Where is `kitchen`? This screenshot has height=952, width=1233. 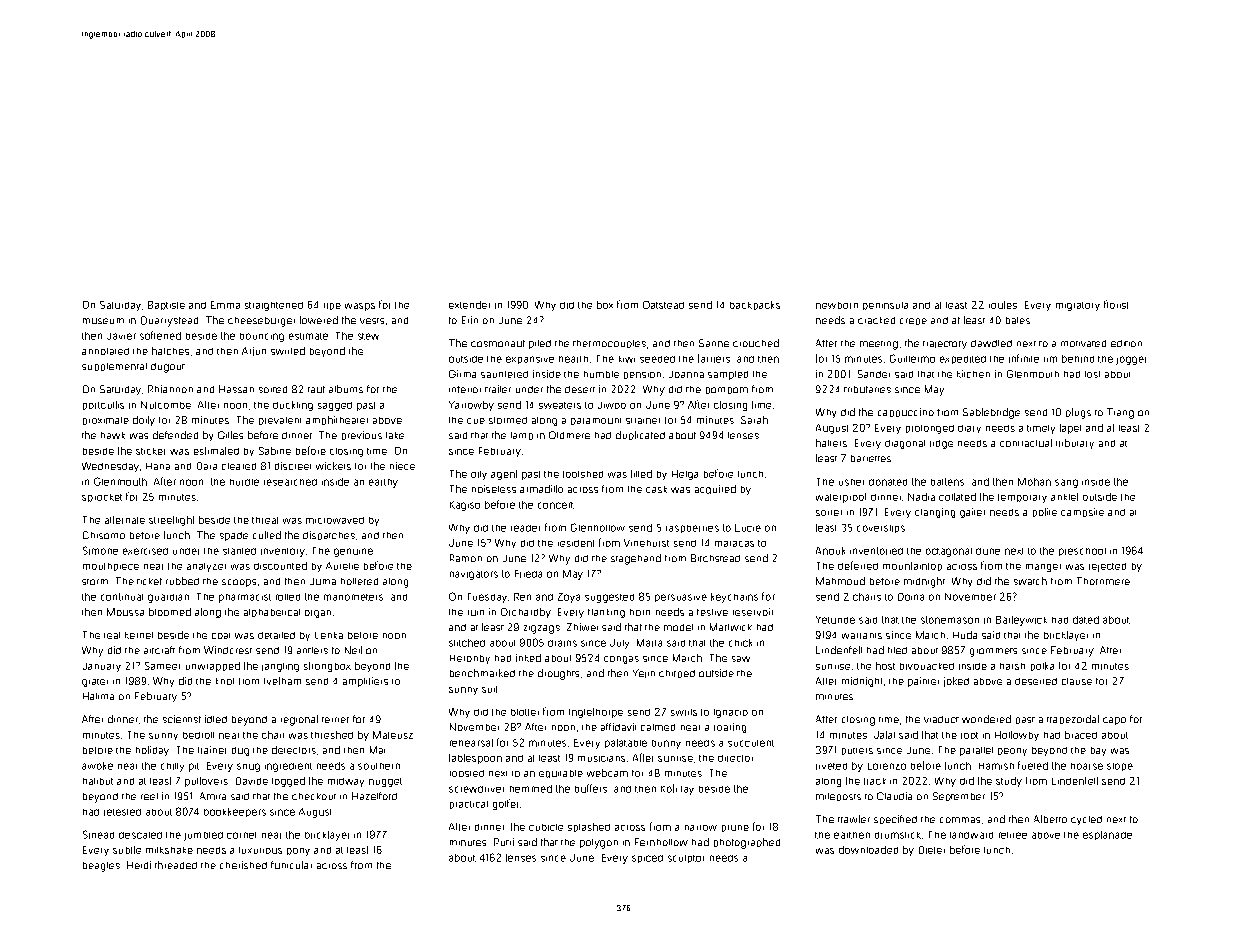
kitchen is located at coordinates (973, 374).
